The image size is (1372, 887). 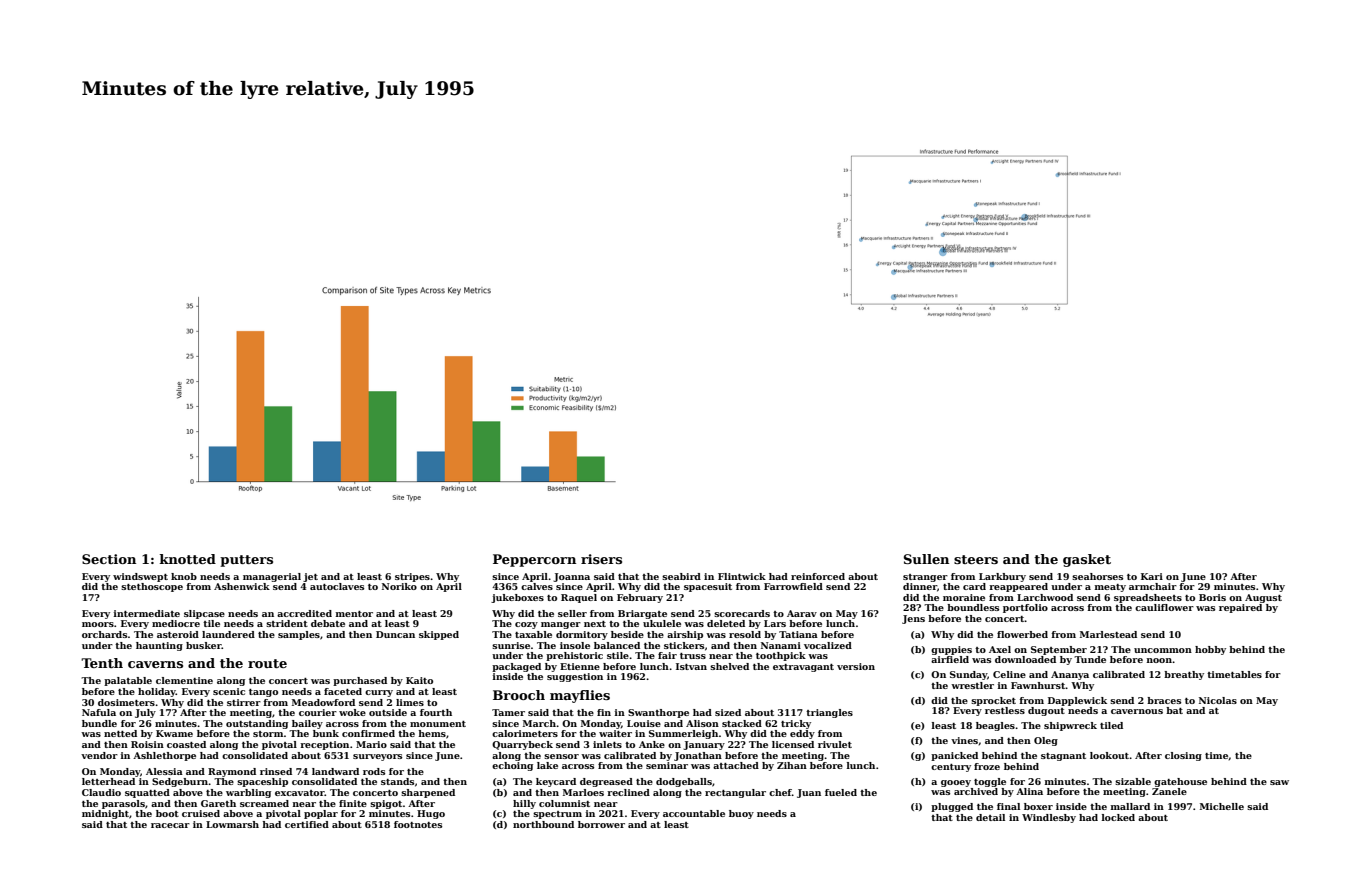 What do you see at coordinates (99, 755) in the screenshot?
I see `vendor` at bounding box center [99, 755].
